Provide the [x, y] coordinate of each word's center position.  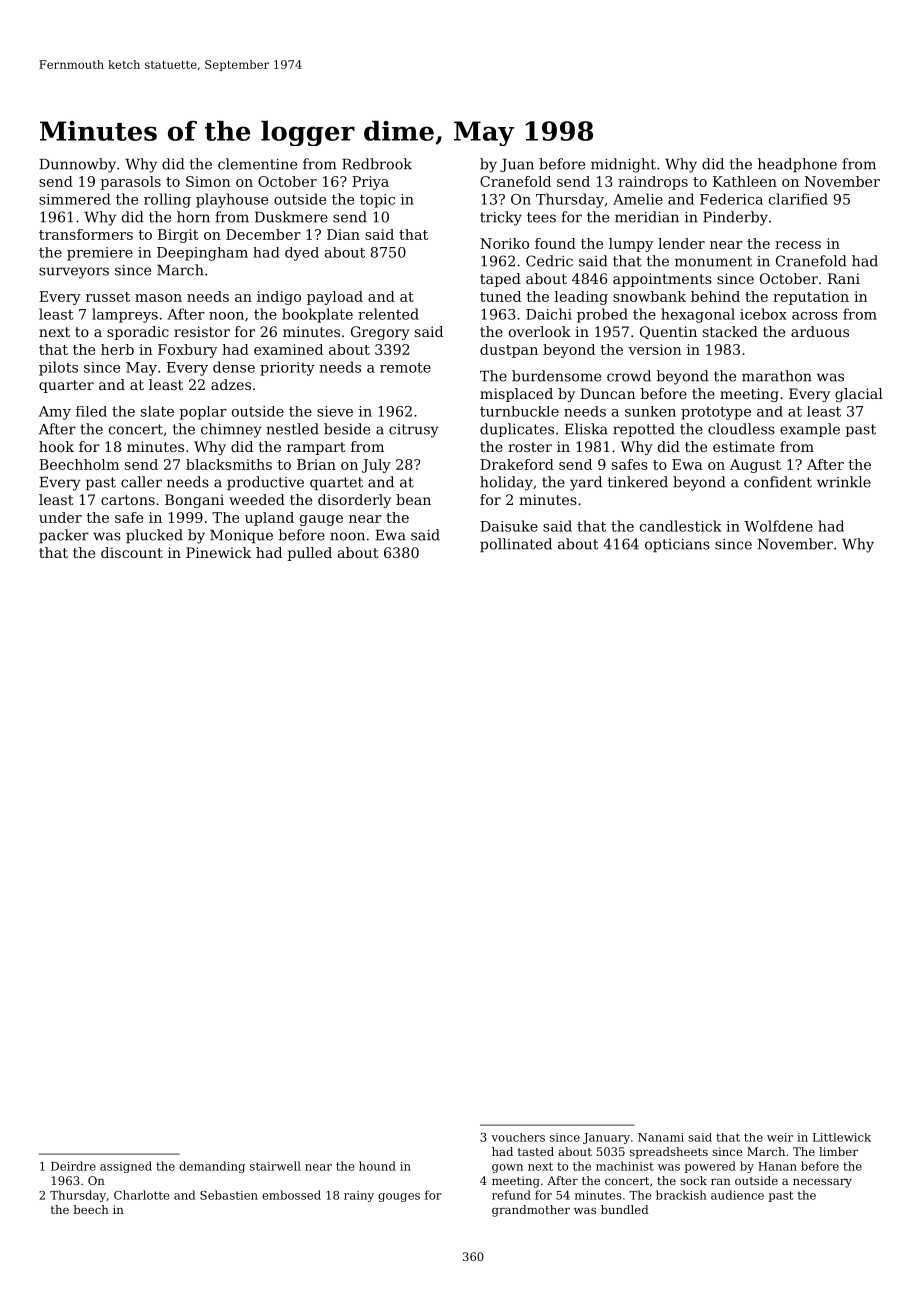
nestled [292, 429]
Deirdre [73, 1166]
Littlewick [842, 1137]
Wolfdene [778, 526]
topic [377, 201]
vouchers [518, 1137]
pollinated [516, 545]
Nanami [661, 1137]
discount [132, 552]
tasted [536, 1151]
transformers [86, 234]
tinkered [638, 482]
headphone [797, 165]
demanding [212, 1167]
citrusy [414, 431]
